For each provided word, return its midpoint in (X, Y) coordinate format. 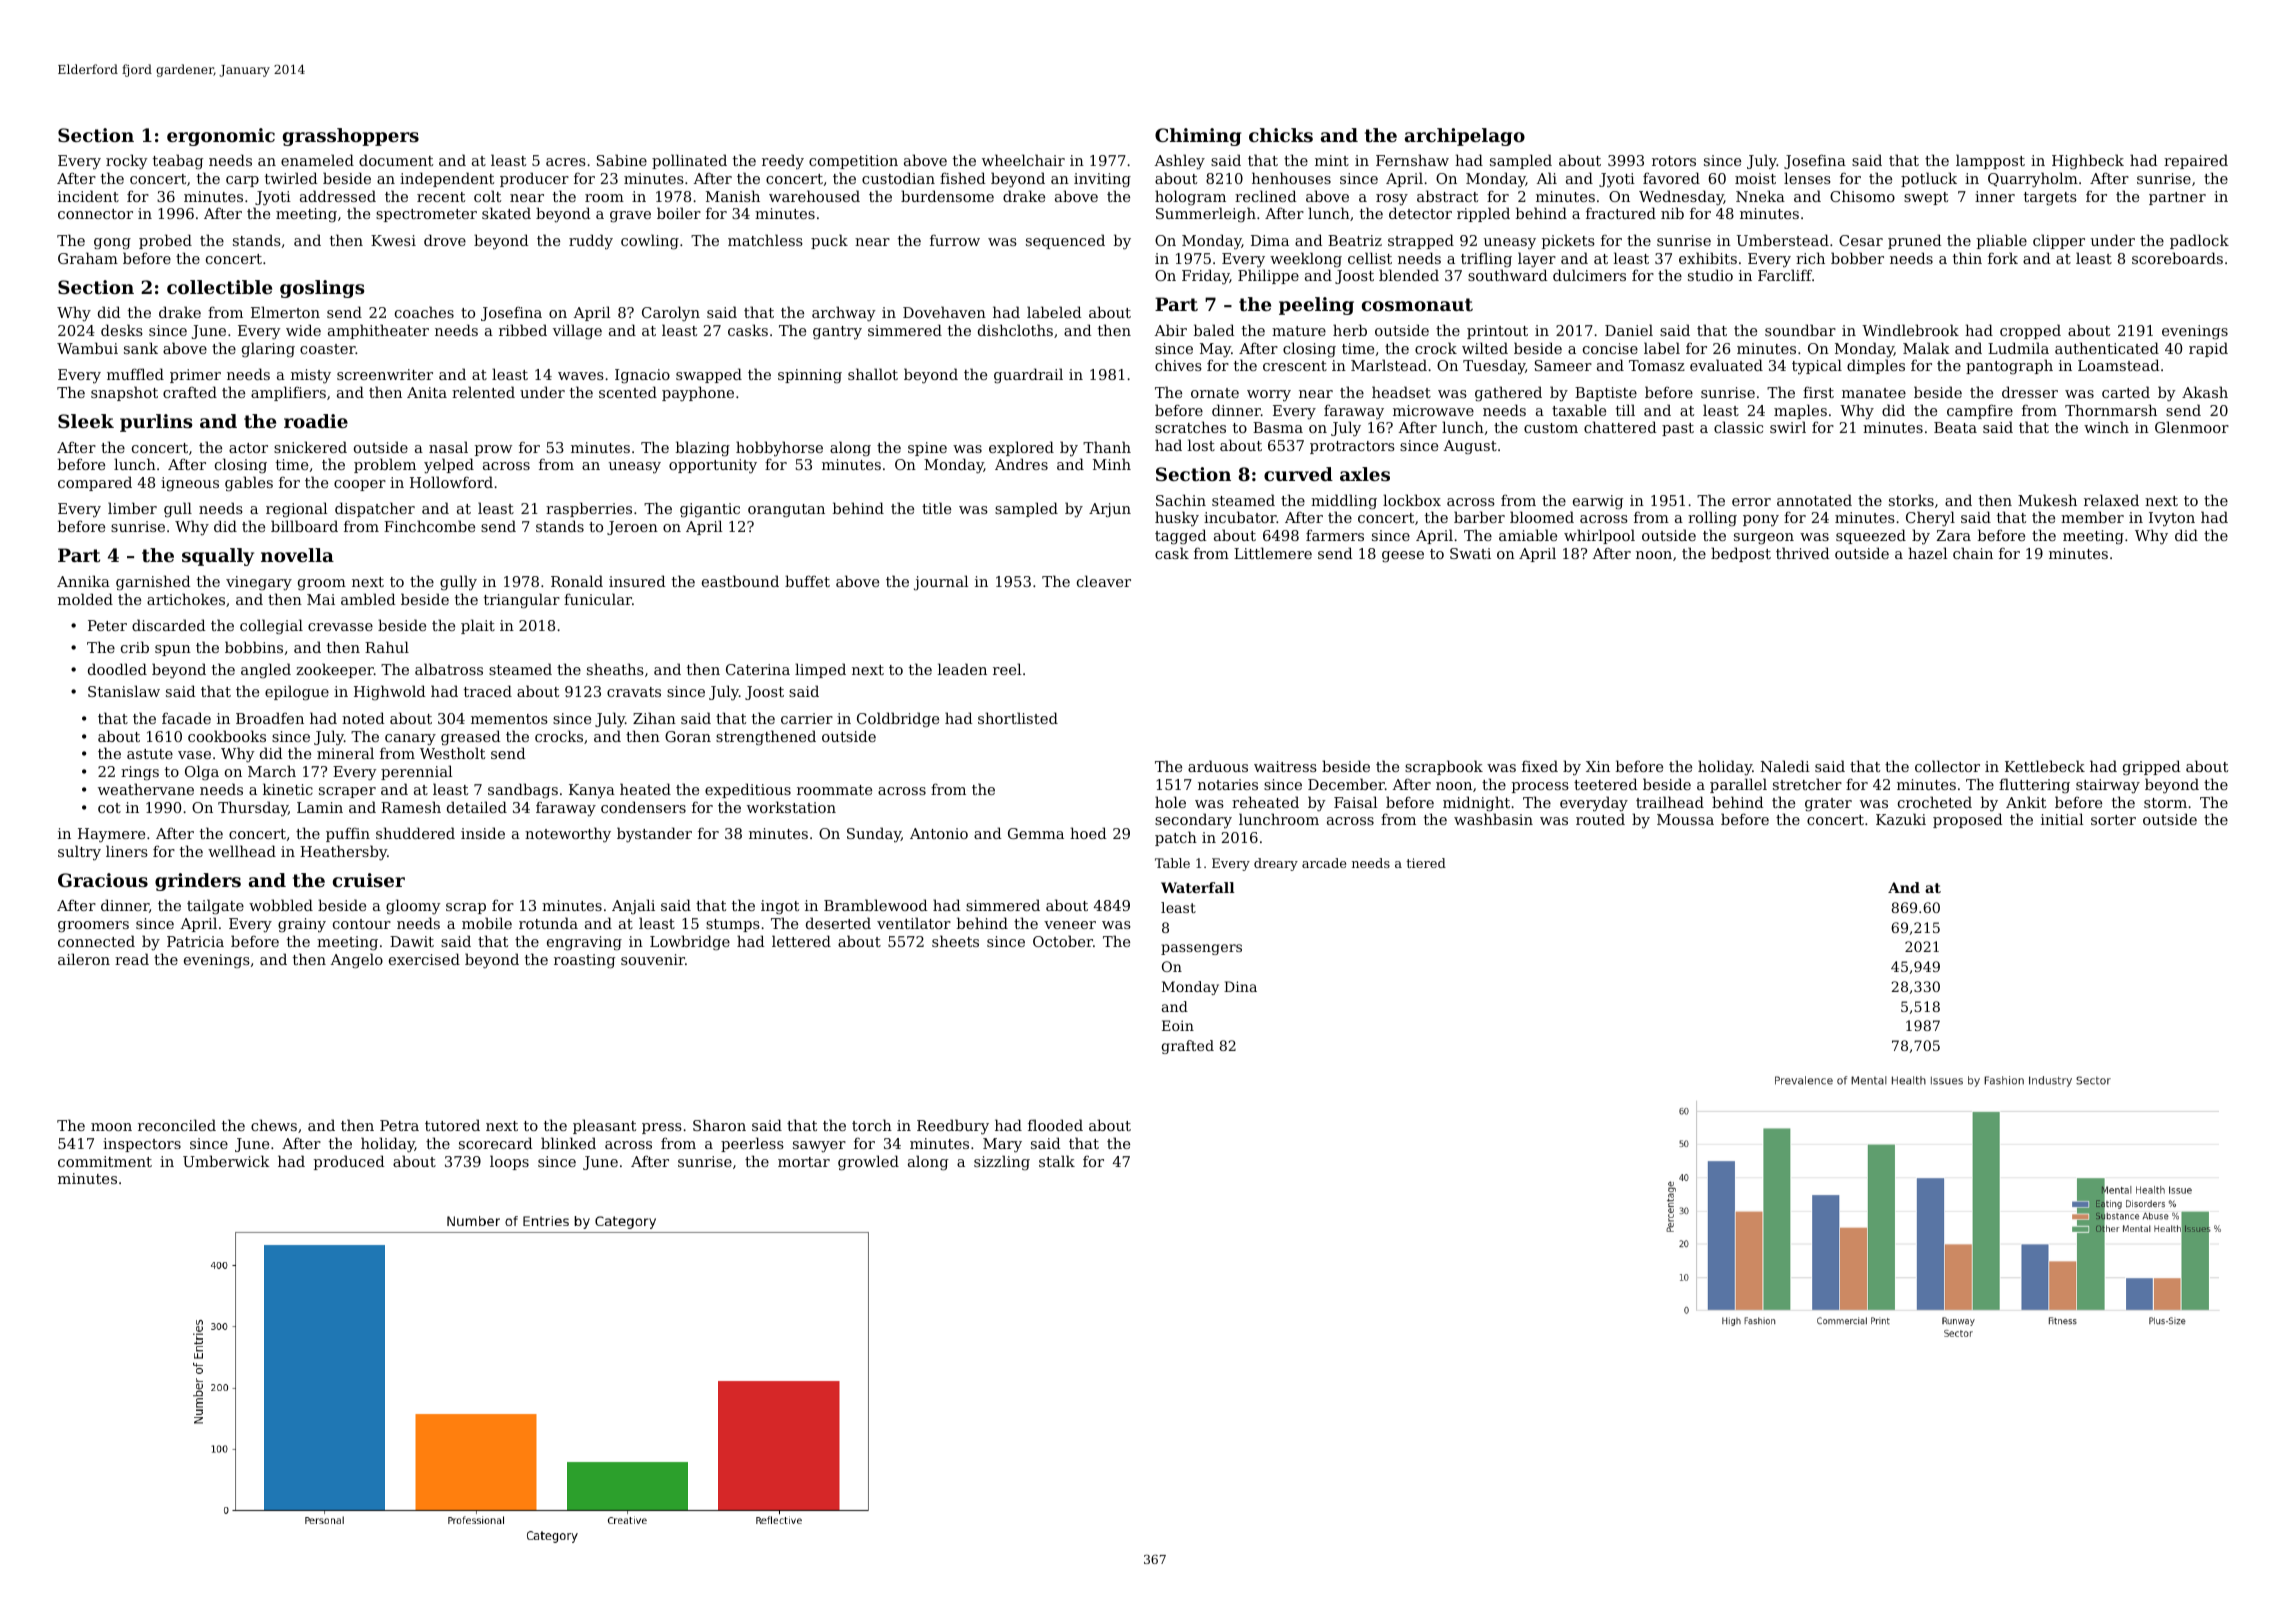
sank (141, 348)
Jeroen (632, 528)
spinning (810, 376)
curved (1298, 474)
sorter (2113, 820)
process (1540, 787)
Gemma (1036, 833)
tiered (1426, 863)
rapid (2208, 349)
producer (534, 179)
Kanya (592, 791)
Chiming (1198, 137)
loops (509, 1162)
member (2092, 517)
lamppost (1990, 161)
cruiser (369, 880)
